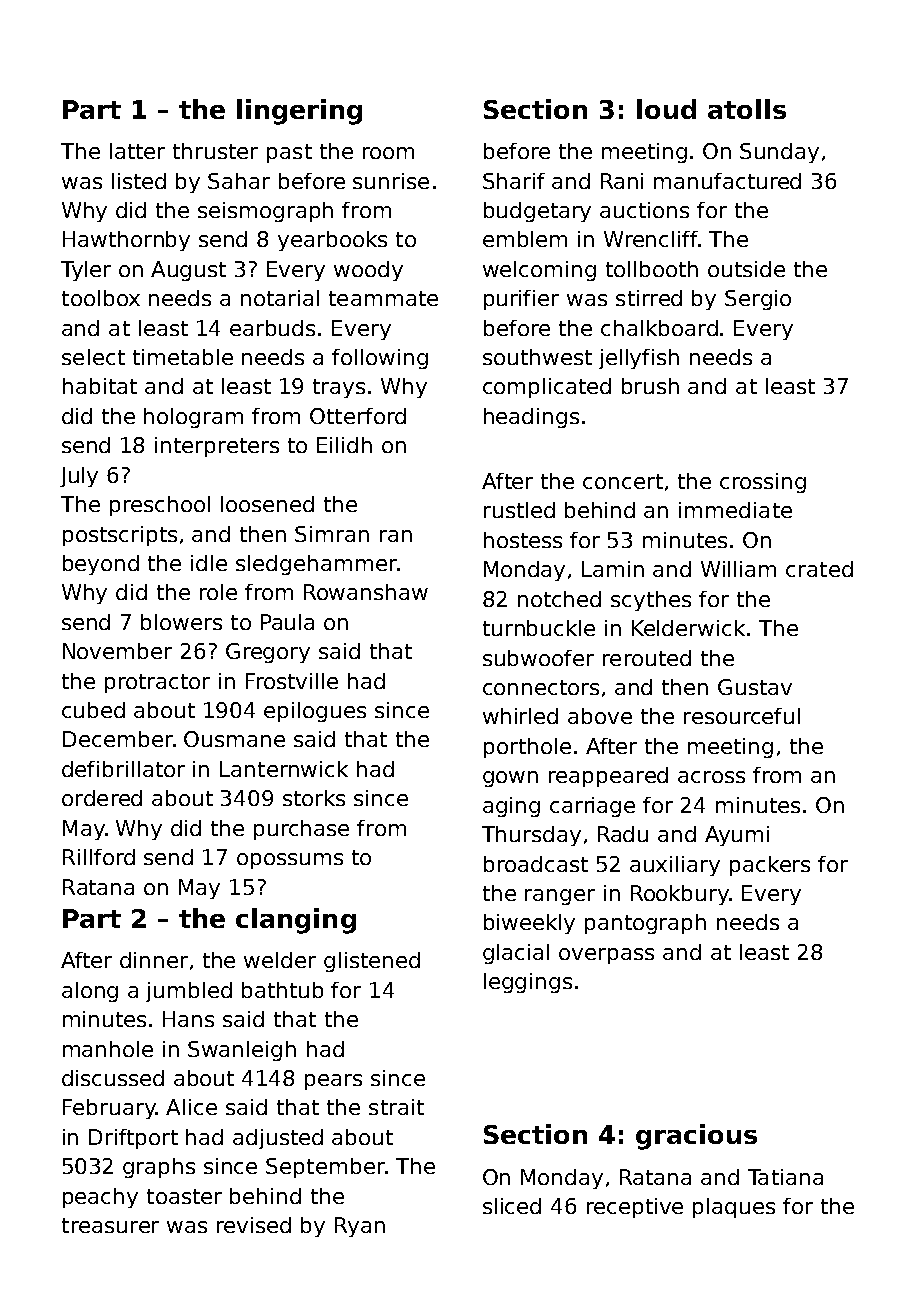 The image size is (924, 1311). What do you see at coordinates (109, 1109) in the screenshot?
I see `February` at bounding box center [109, 1109].
